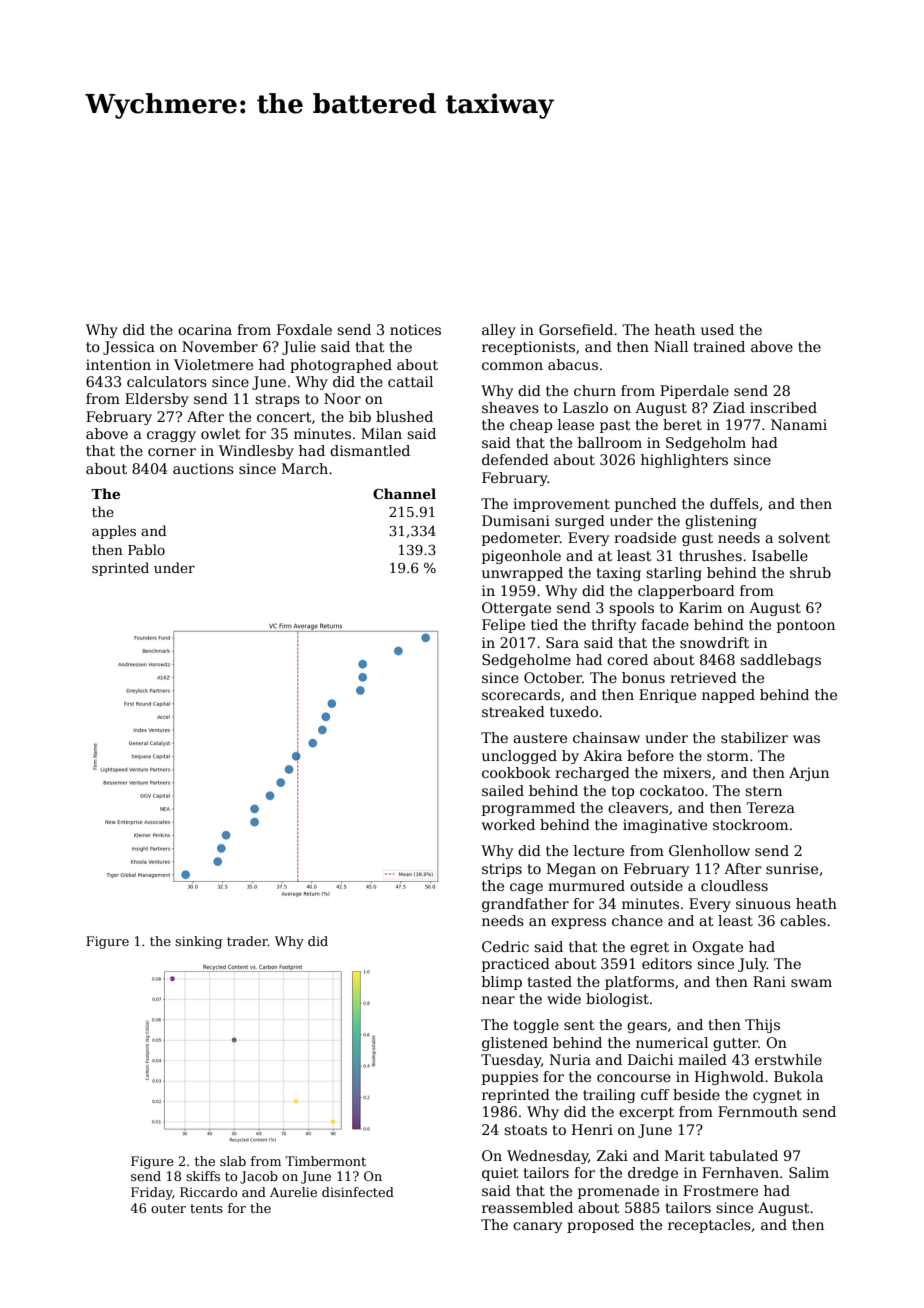  What do you see at coordinates (247, 941) in the screenshot?
I see `trader` at bounding box center [247, 941].
